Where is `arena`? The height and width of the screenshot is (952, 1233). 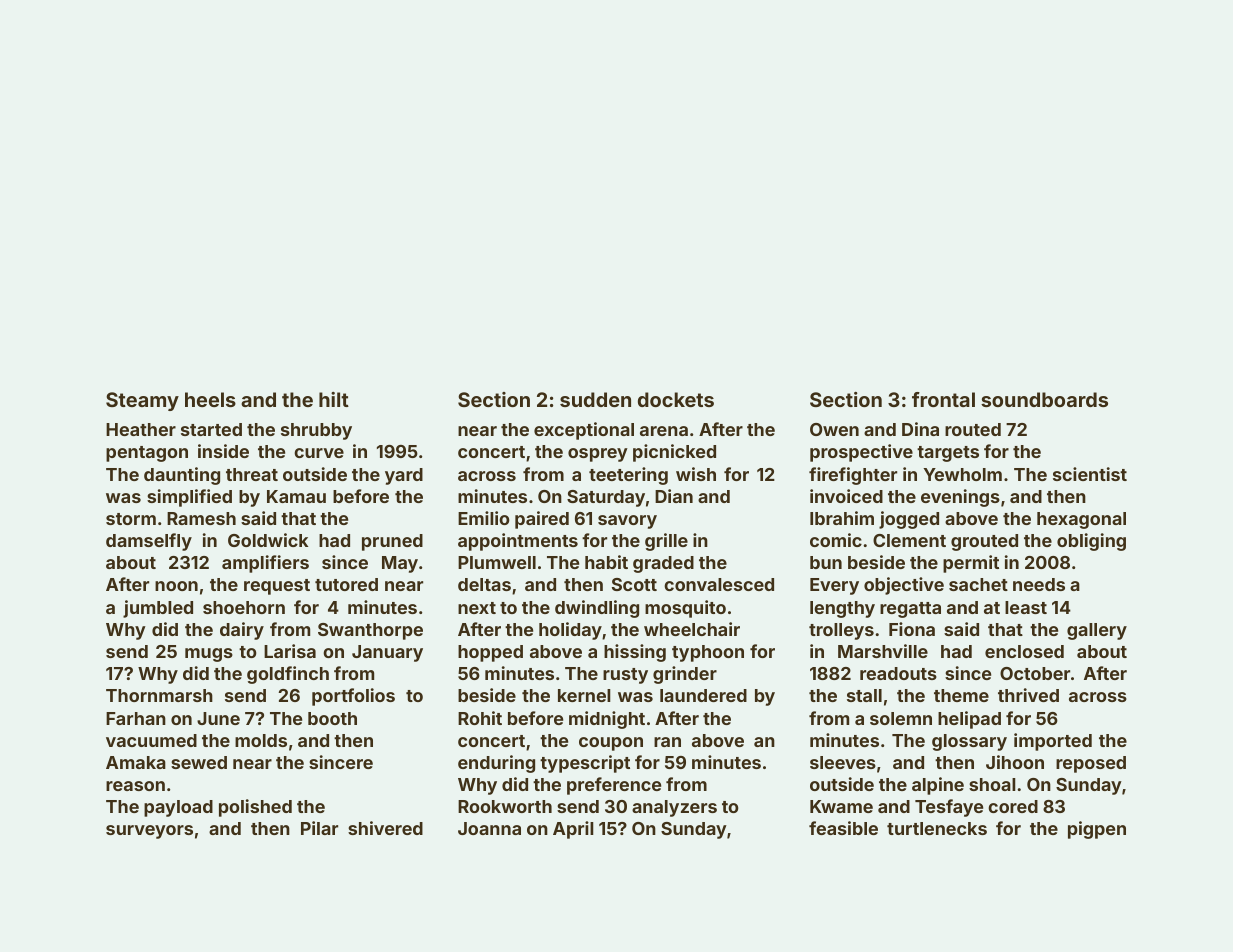 arena is located at coordinates (664, 431).
